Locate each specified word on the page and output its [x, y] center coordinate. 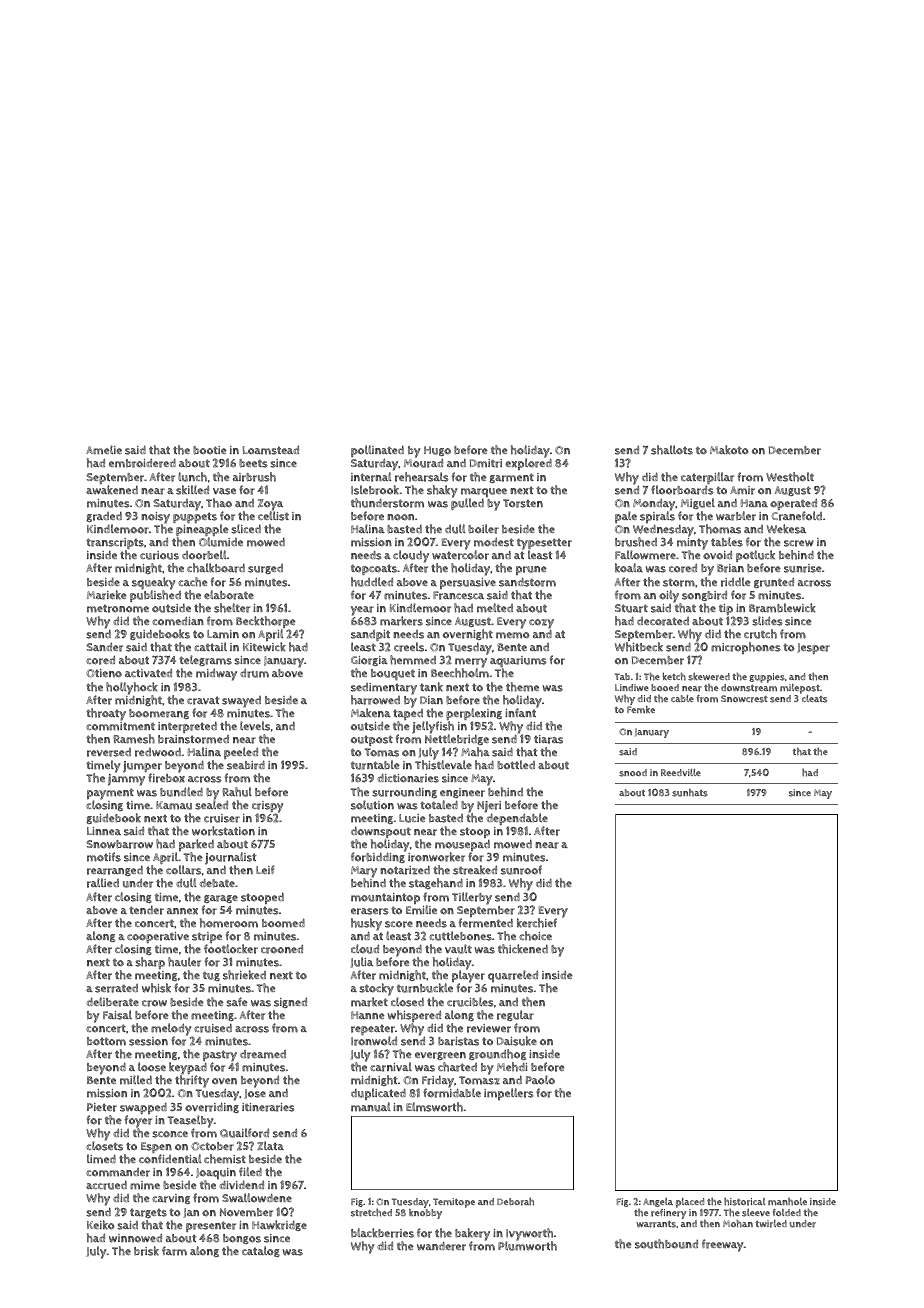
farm [174, 1251]
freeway [723, 1245]
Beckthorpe [266, 622]
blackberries [382, 1233]
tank [431, 687]
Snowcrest [744, 699]
